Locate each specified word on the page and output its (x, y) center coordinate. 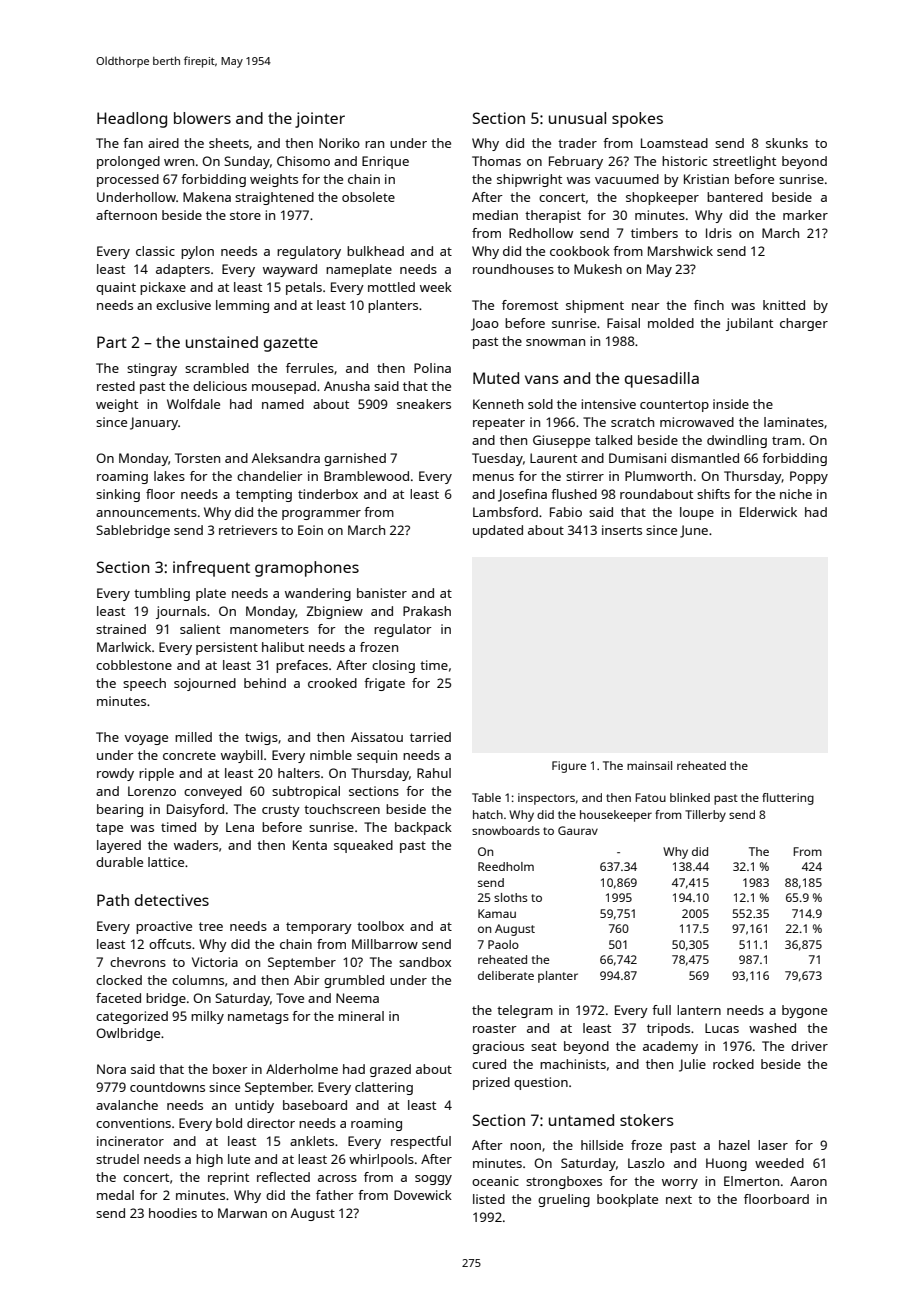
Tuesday (497, 459)
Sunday (247, 162)
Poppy (809, 477)
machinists (573, 1064)
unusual (577, 118)
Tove (290, 998)
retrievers (248, 530)
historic (684, 161)
